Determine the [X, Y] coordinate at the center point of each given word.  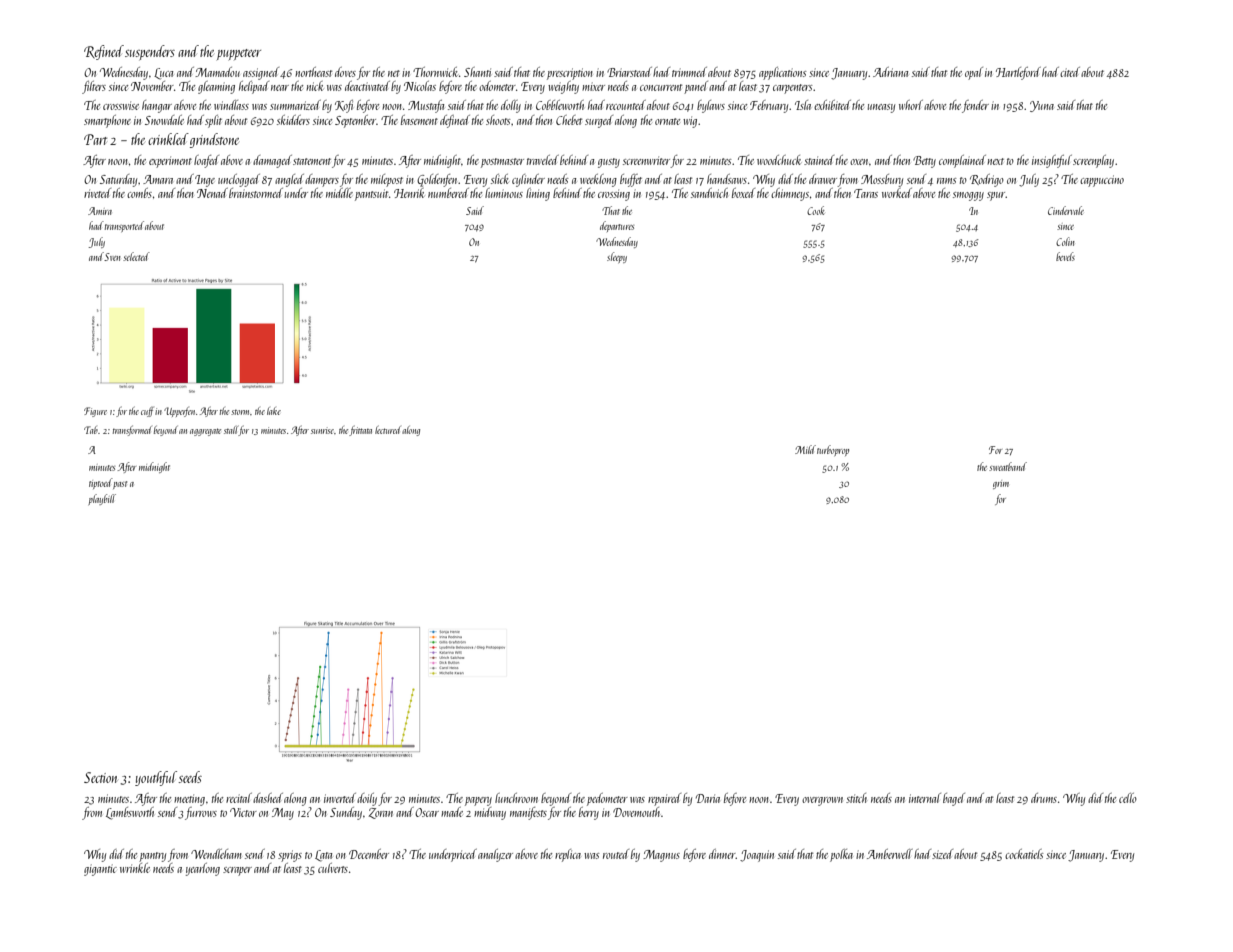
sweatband [1008, 466]
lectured [388, 430]
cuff [147, 412]
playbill [102, 499]
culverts [333, 868]
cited [1070, 72]
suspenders [150, 52]
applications [782, 73]
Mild [805, 449]
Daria [708, 798]
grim [1001, 484]
